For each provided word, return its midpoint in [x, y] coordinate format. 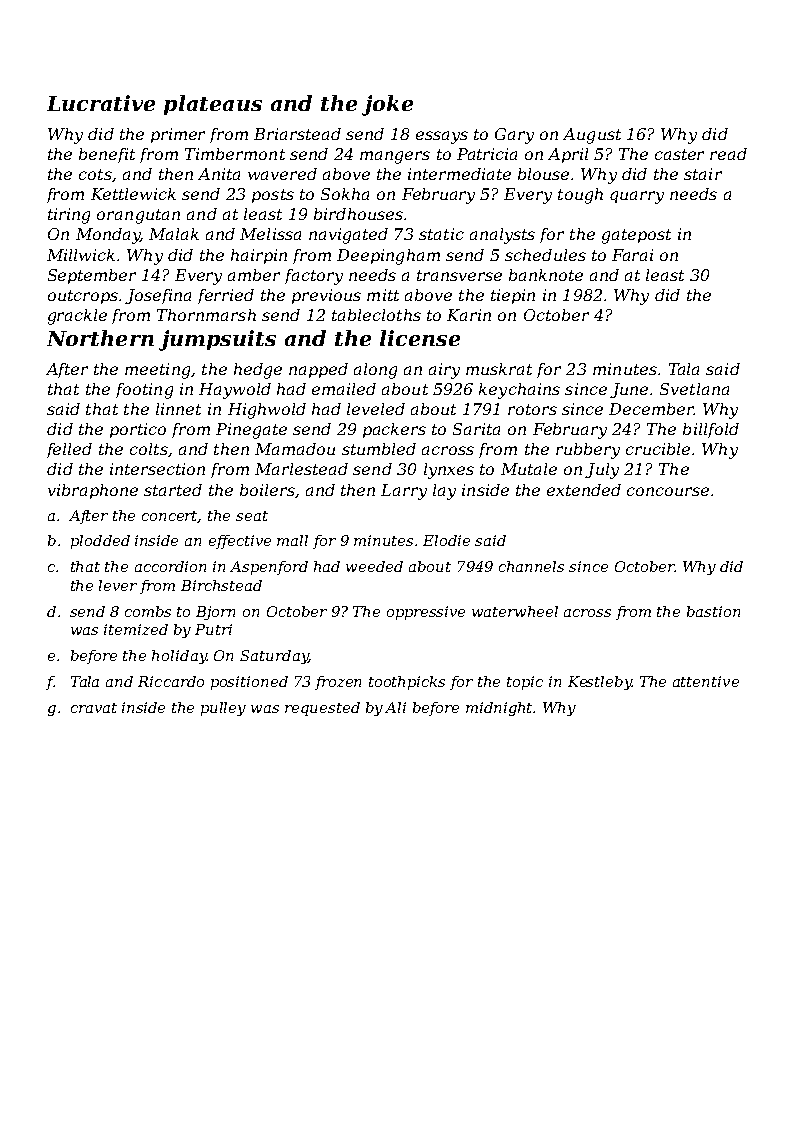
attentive [706, 681]
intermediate [459, 174]
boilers [267, 490]
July [602, 471]
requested [322, 709]
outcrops [83, 297]
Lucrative [101, 103]
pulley [223, 709]
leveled [376, 409]
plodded [100, 542]
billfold [711, 430]
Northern [100, 338]
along [375, 371]
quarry [637, 197]
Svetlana [694, 389]
